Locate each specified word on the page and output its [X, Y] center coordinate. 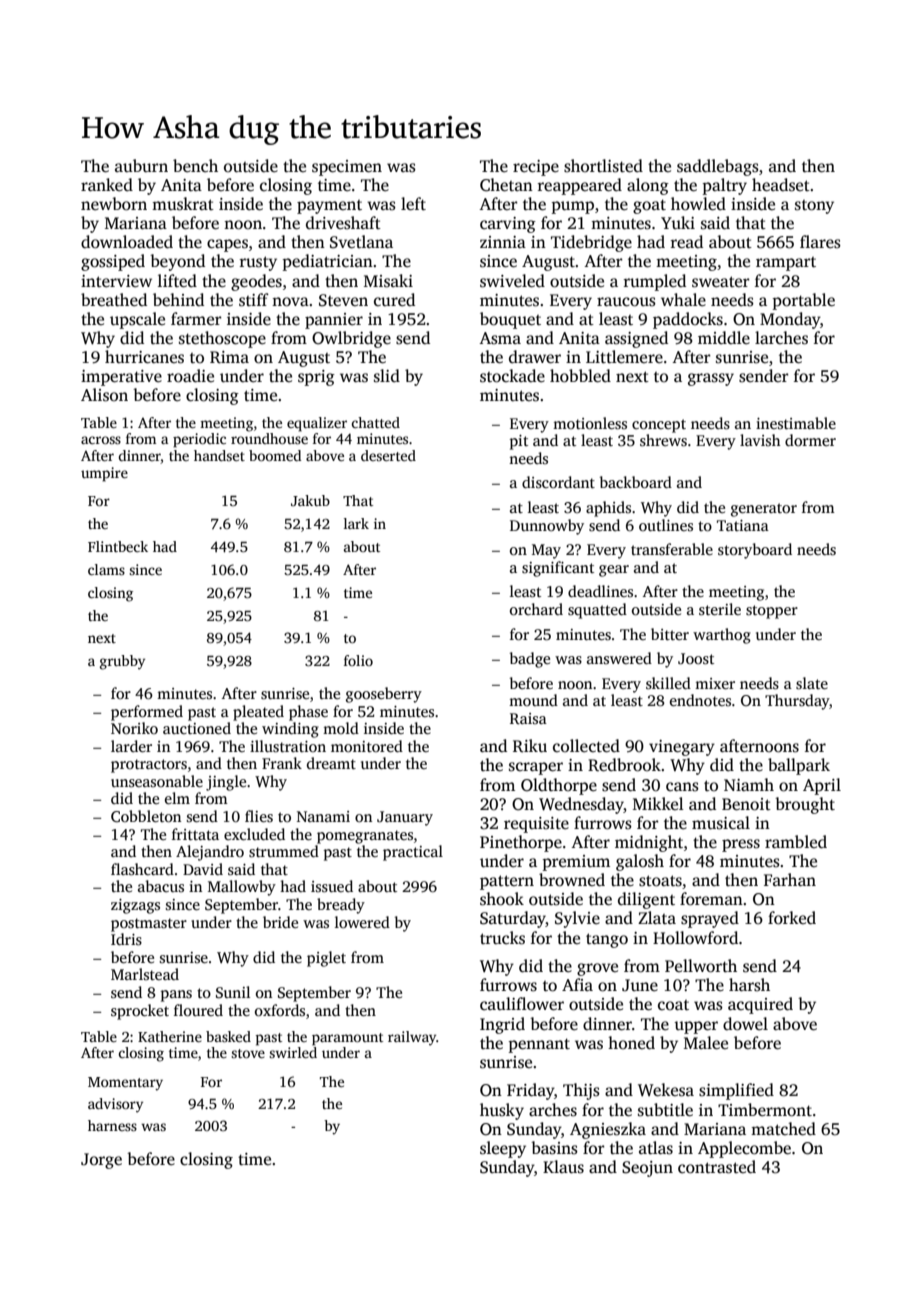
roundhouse [269, 438]
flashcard [142, 869]
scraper [536, 768]
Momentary [125, 1084]
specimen [347, 168]
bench [195, 166]
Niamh [749, 784]
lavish [760, 440]
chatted [375, 422]
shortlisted [603, 166]
